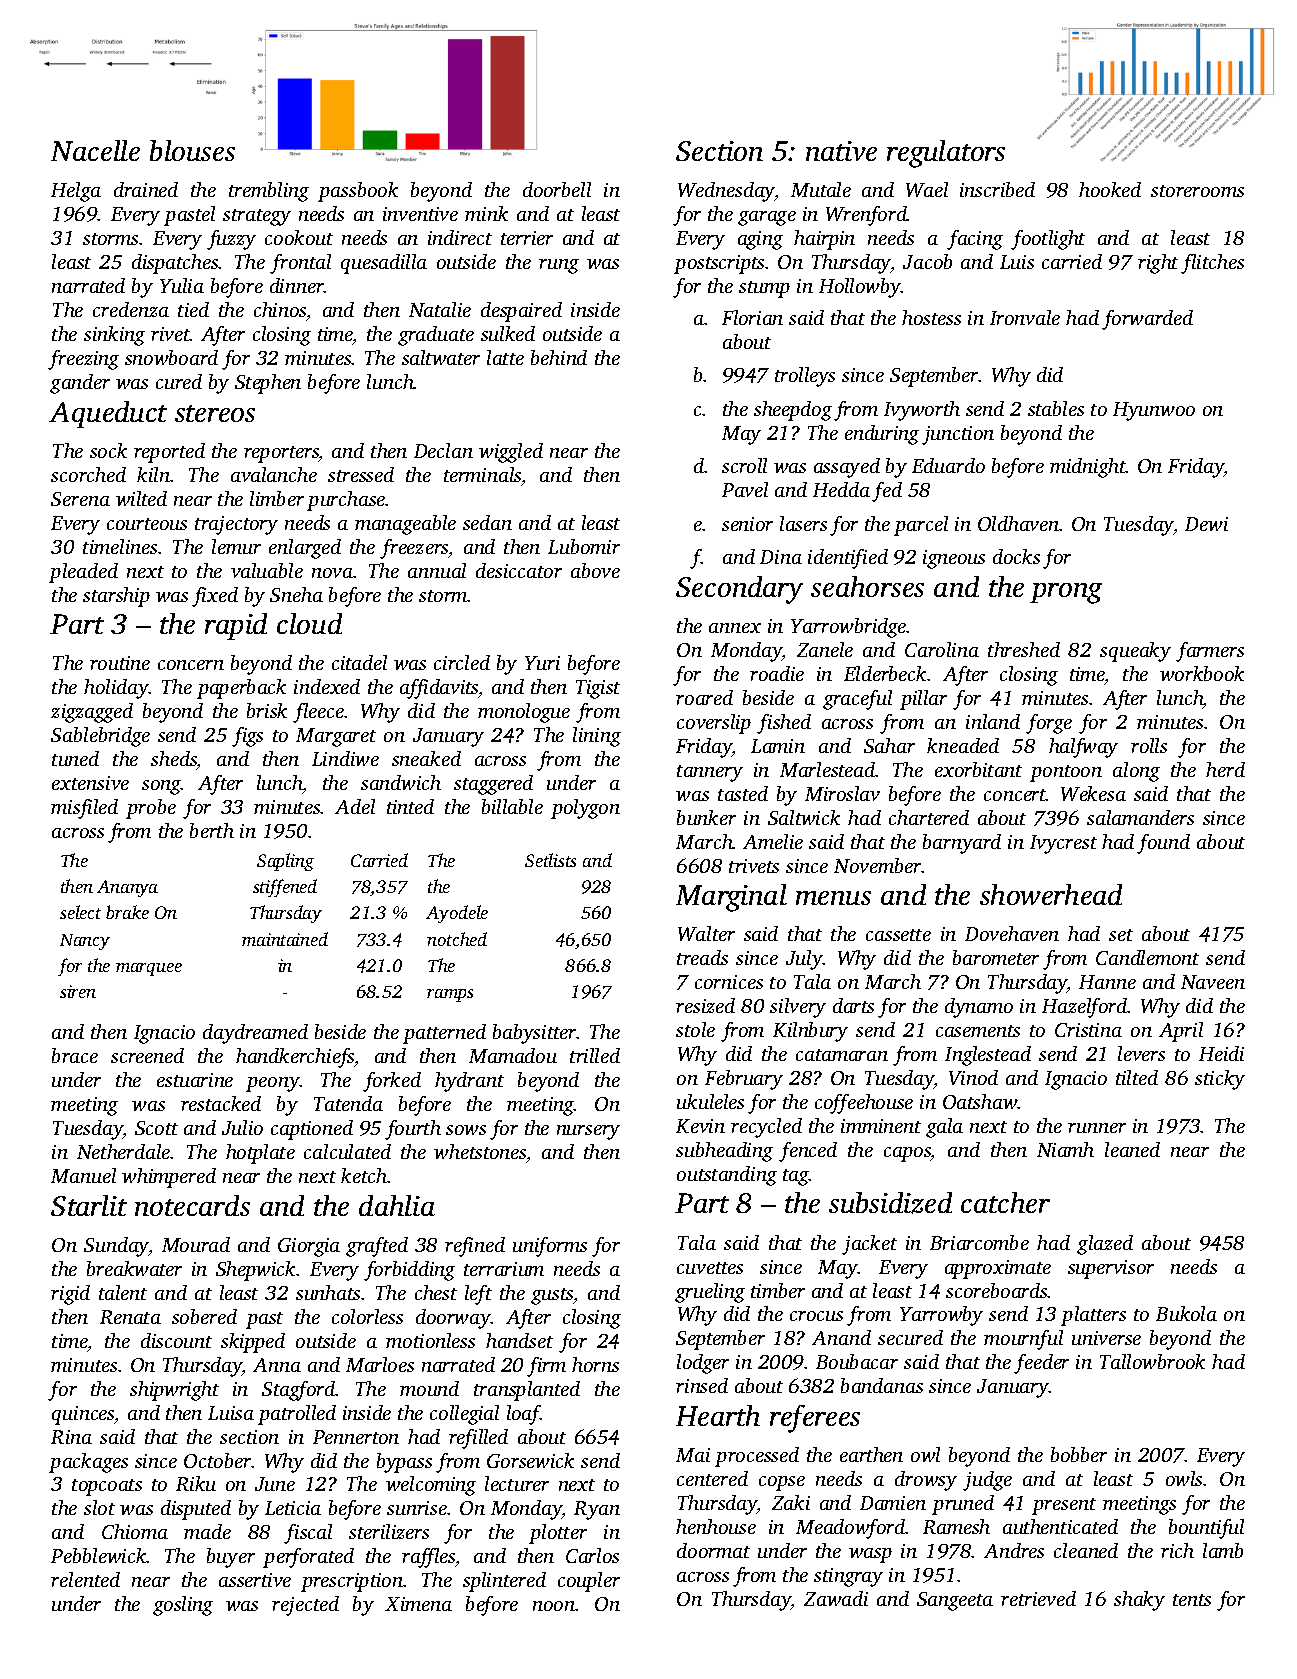 The width and height of the image is (1297, 1679). Describe the element at coordinates (175, 264) in the image. I see `dispatches` at that location.
